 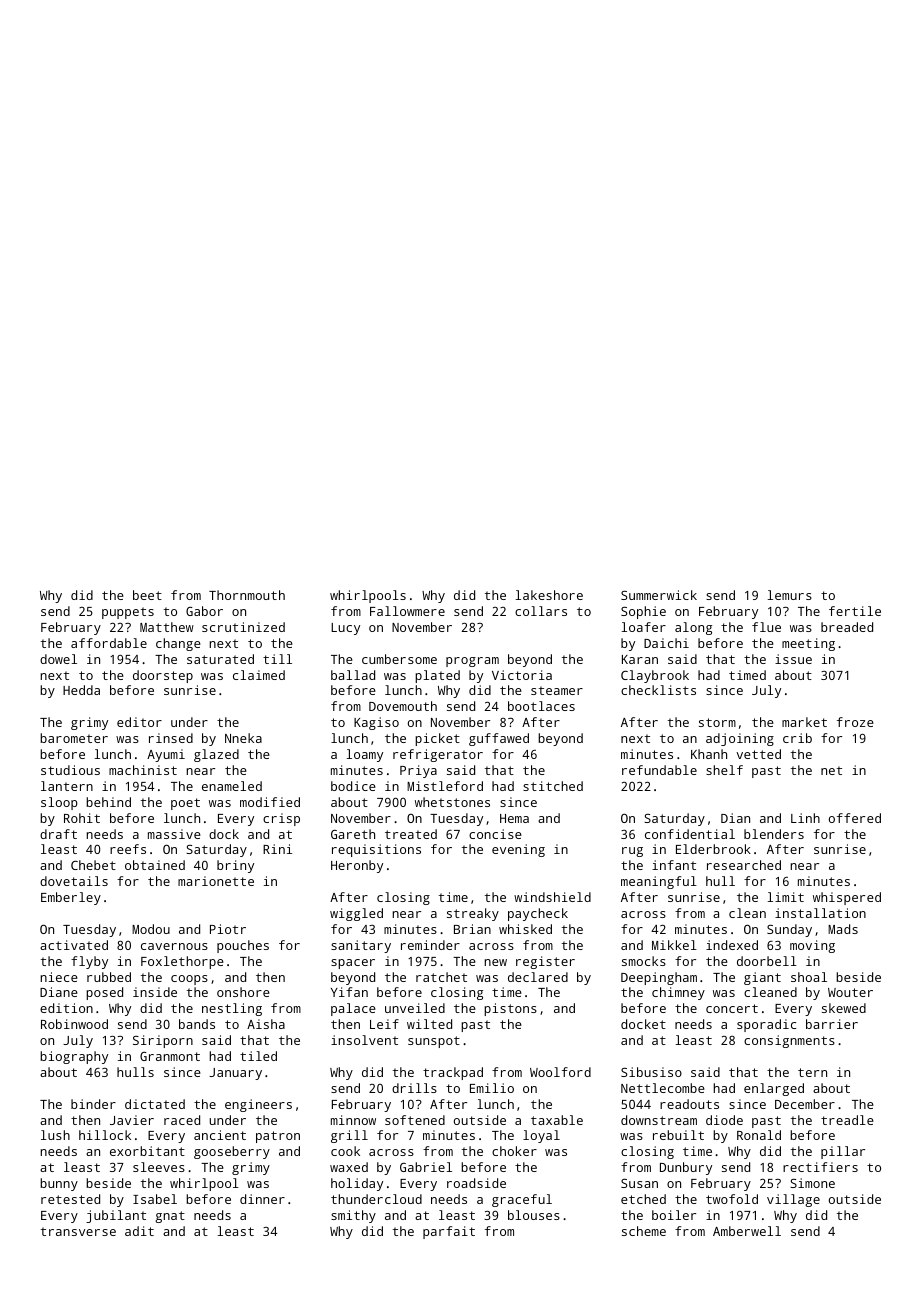 I want to click on transverse, so click(x=78, y=1231).
